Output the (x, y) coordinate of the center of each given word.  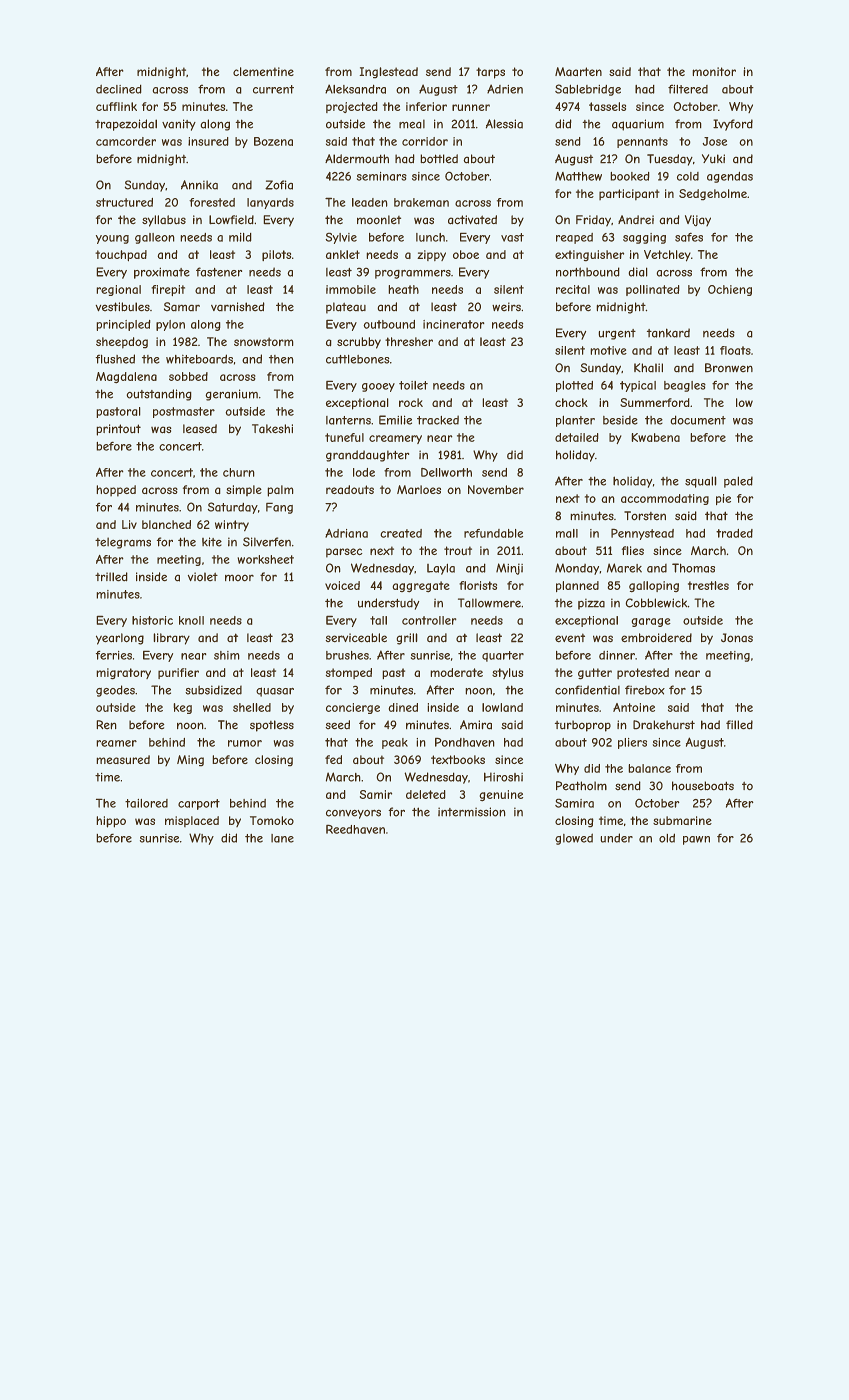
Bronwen (729, 368)
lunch (430, 237)
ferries (114, 655)
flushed (115, 359)
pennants (642, 142)
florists (478, 585)
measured (123, 759)
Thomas (693, 568)
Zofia (279, 185)
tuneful (344, 437)
